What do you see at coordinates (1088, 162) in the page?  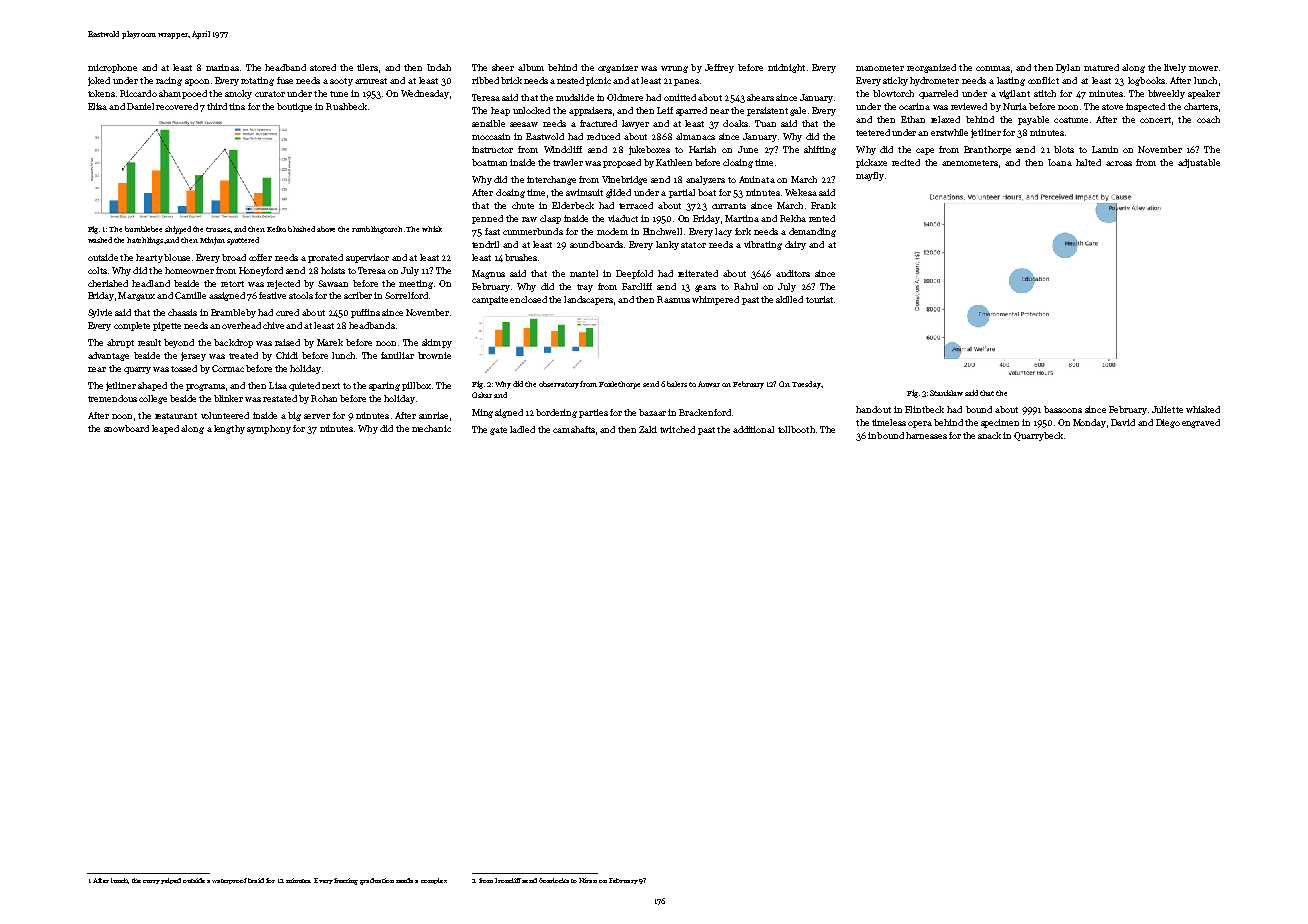 I see `halted` at bounding box center [1088, 162].
